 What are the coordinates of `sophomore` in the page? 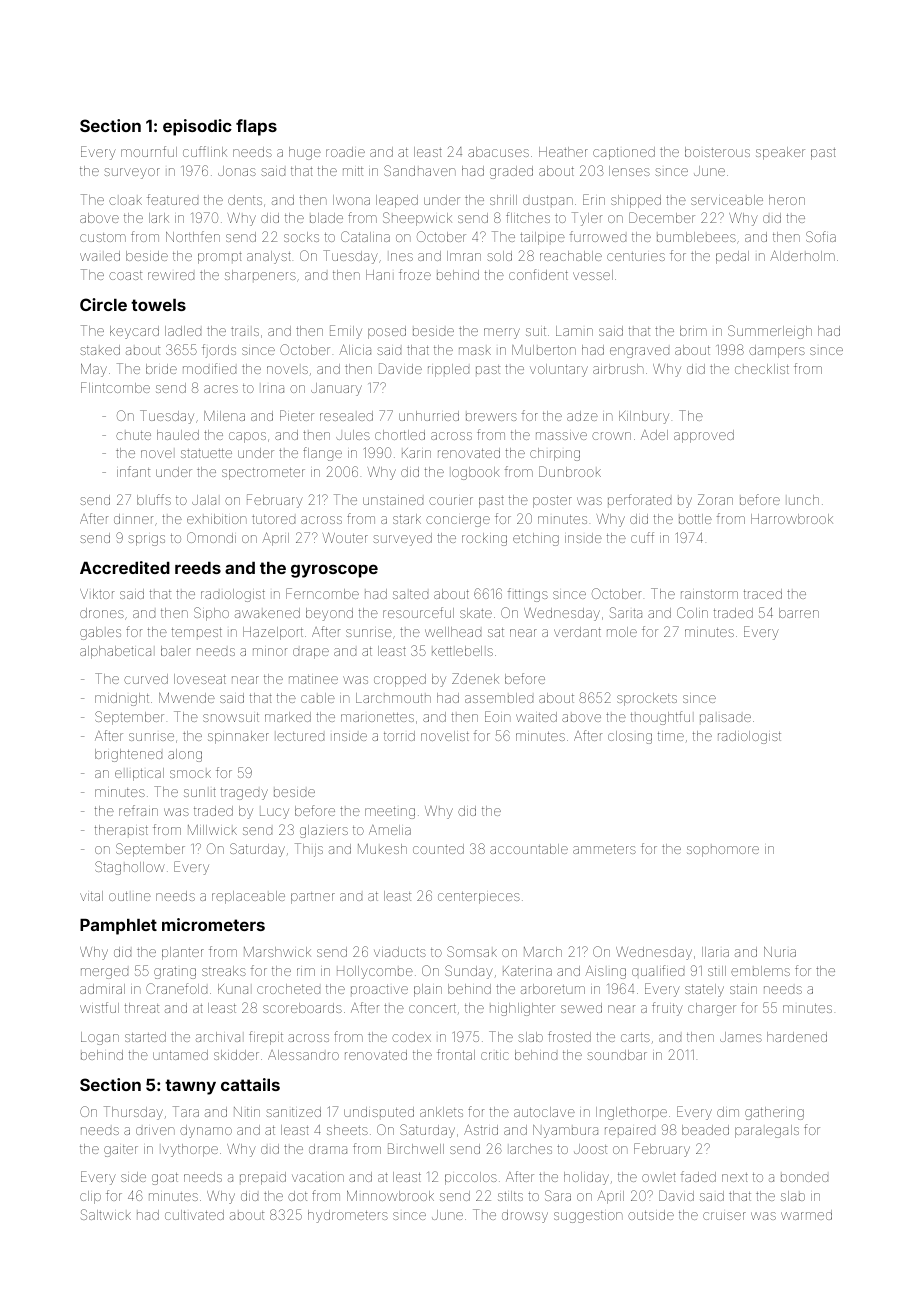 It's located at (723, 851).
